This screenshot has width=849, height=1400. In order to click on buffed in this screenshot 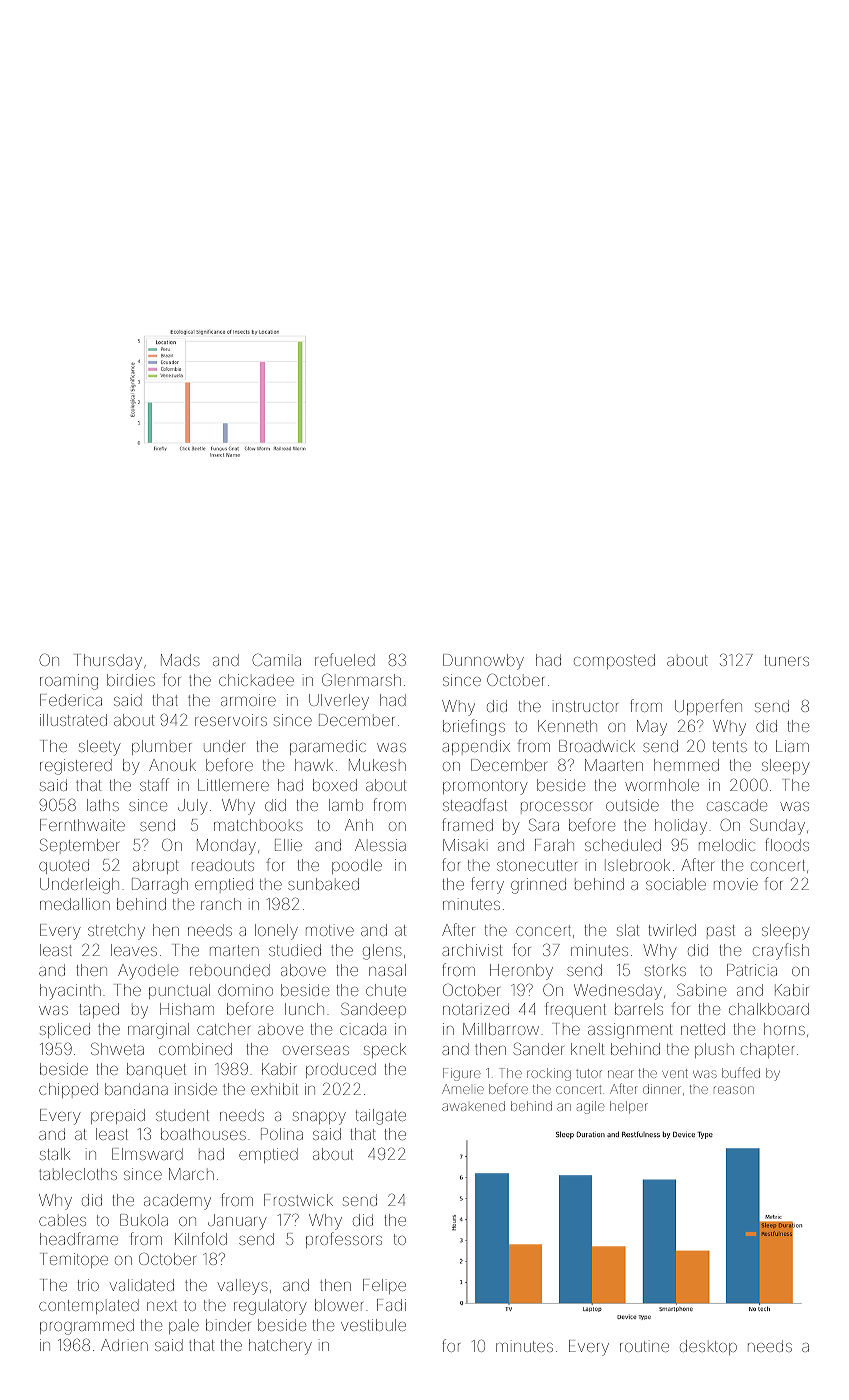, I will do `click(741, 1072)`.
